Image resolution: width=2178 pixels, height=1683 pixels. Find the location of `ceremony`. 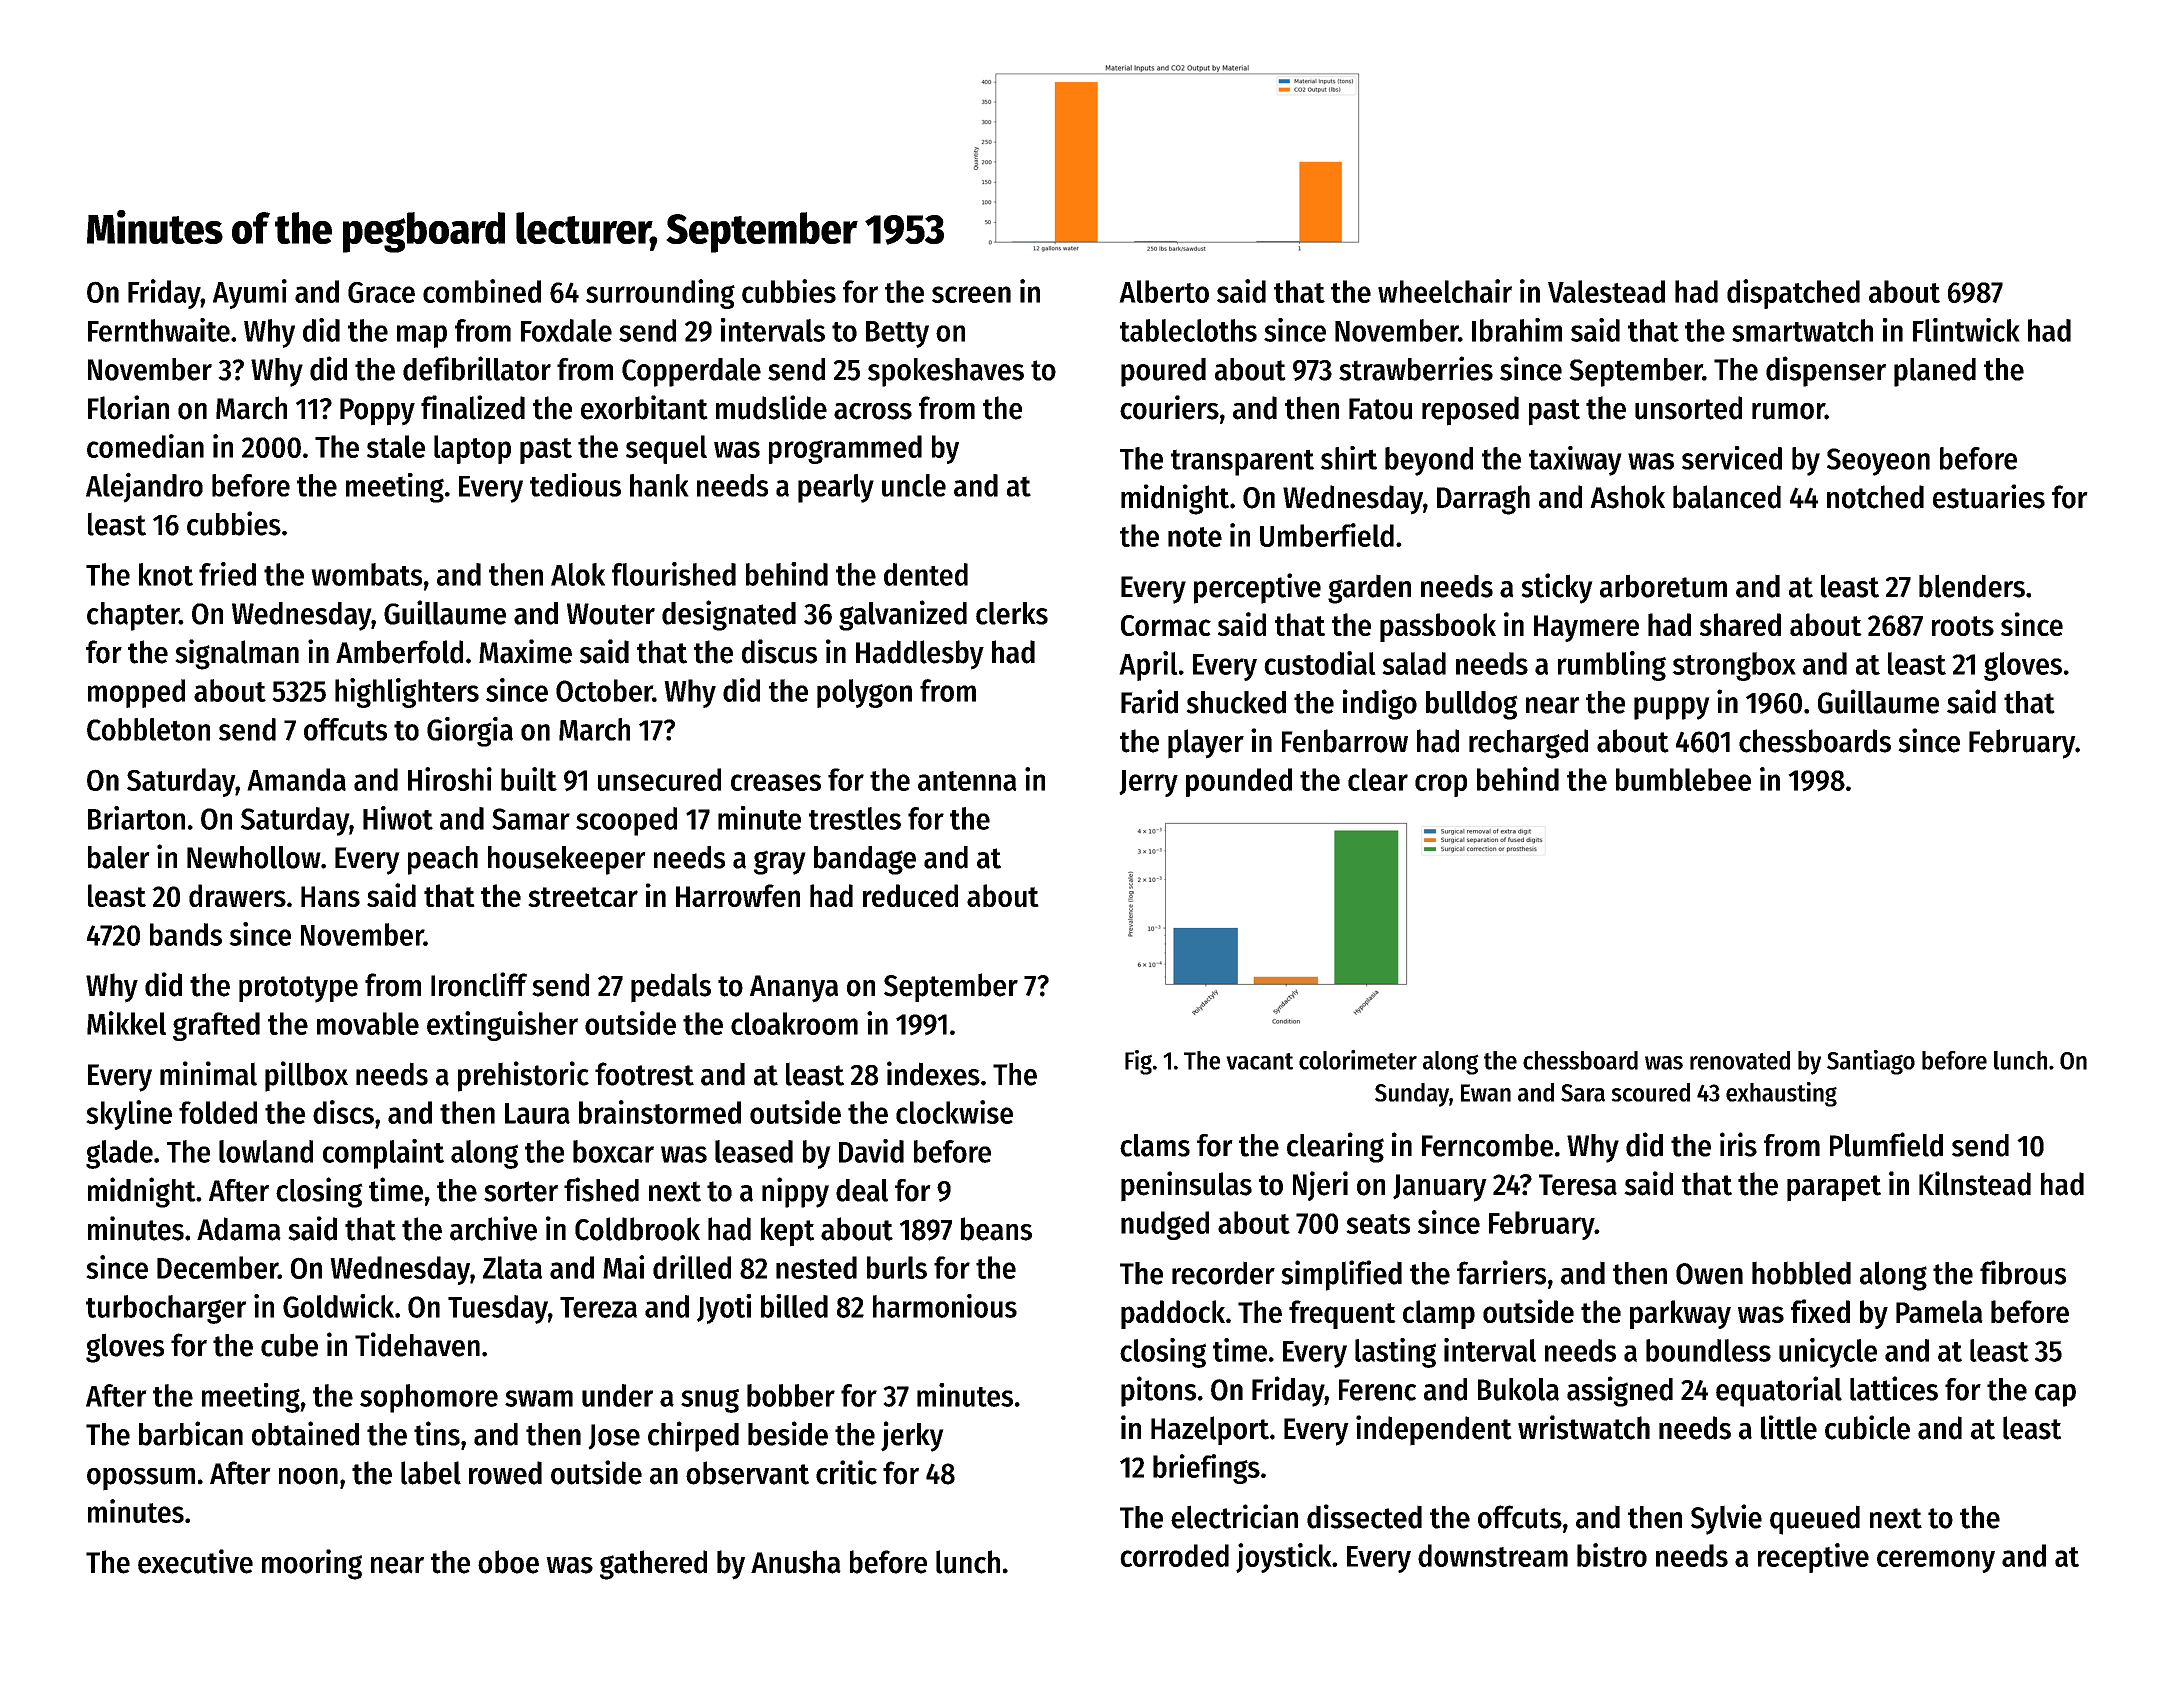

ceremony is located at coordinates (1936, 1561).
